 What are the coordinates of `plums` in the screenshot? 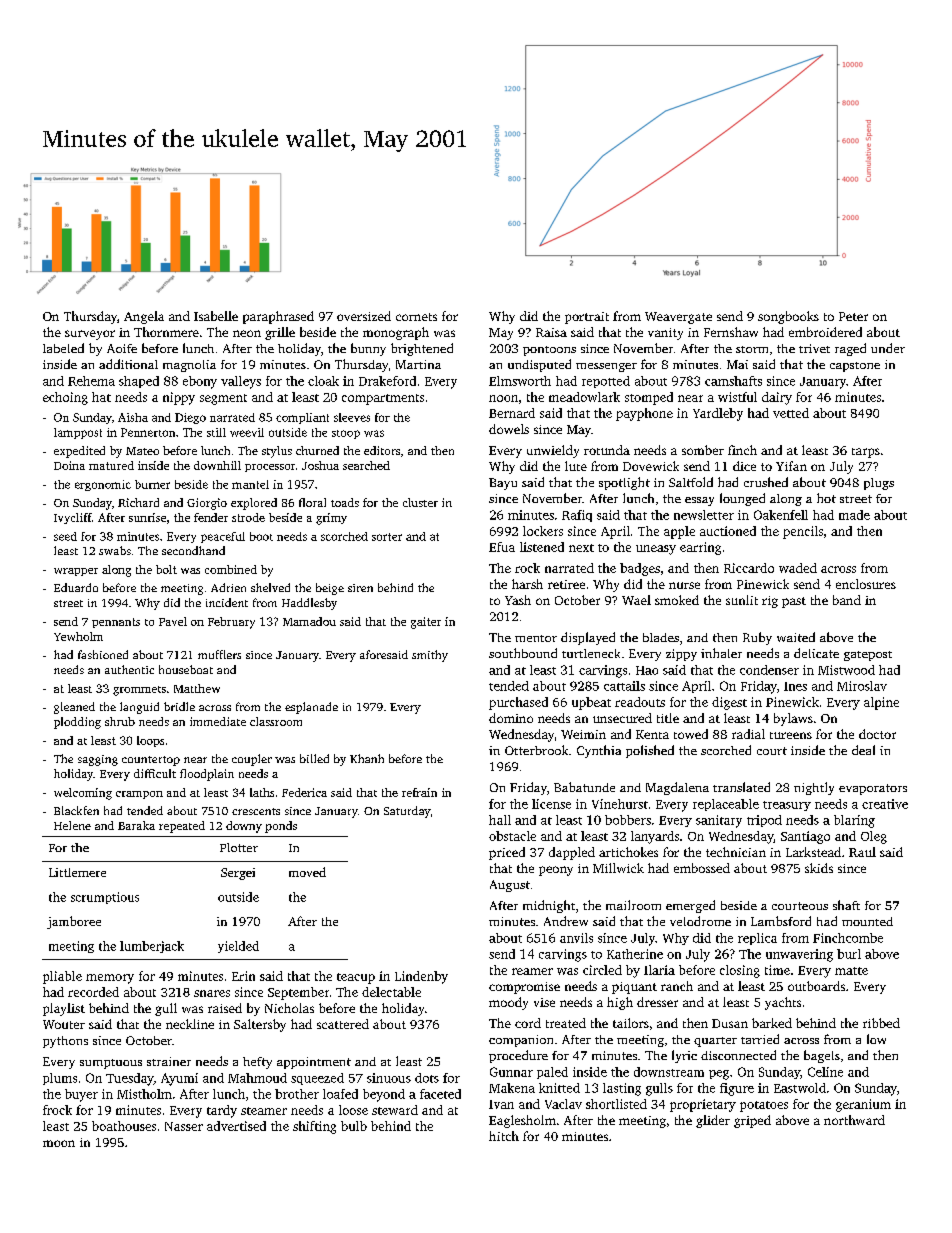 It's located at (60, 1079).
